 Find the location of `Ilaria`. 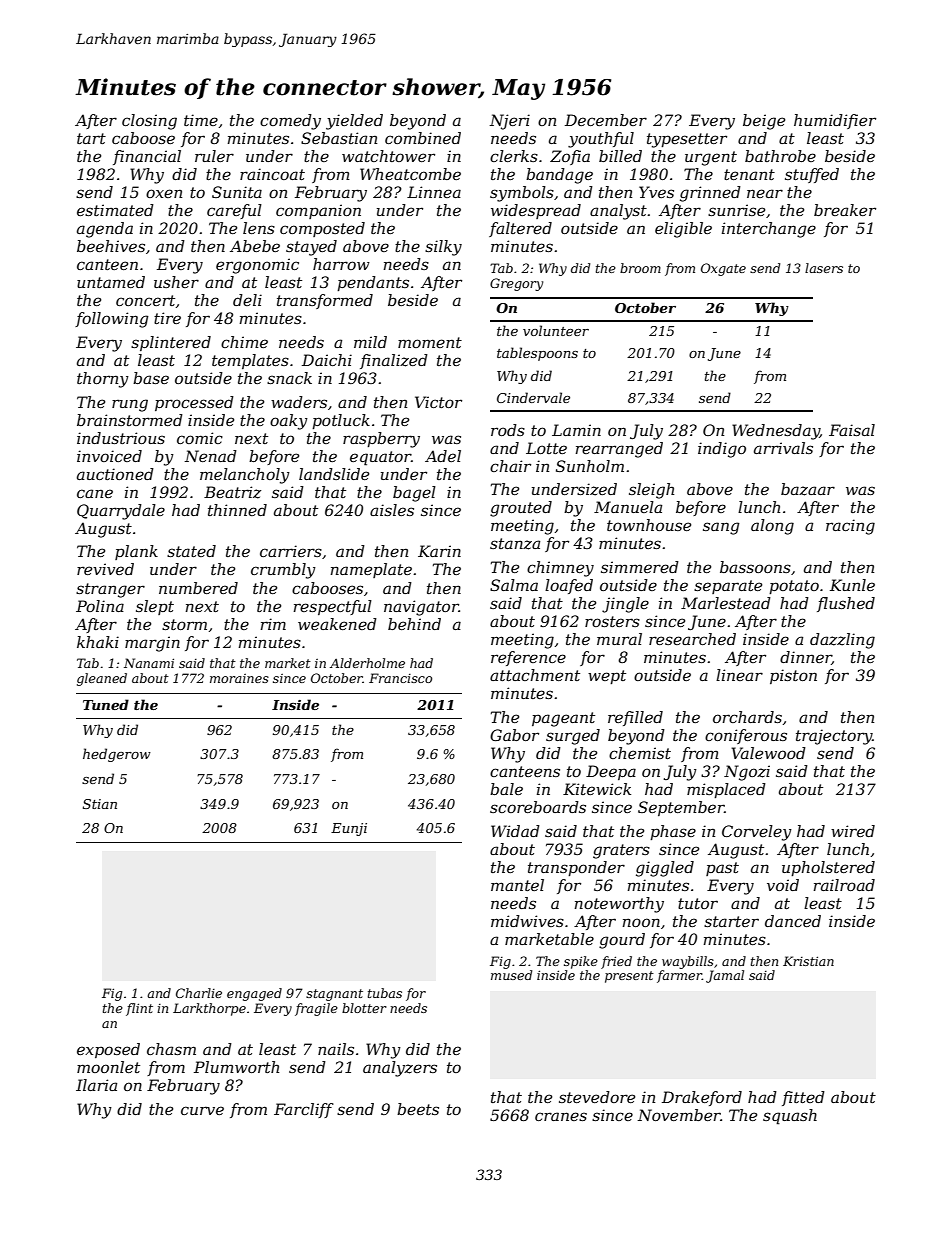

Ilaria is located at coordinates (96, 1085).
